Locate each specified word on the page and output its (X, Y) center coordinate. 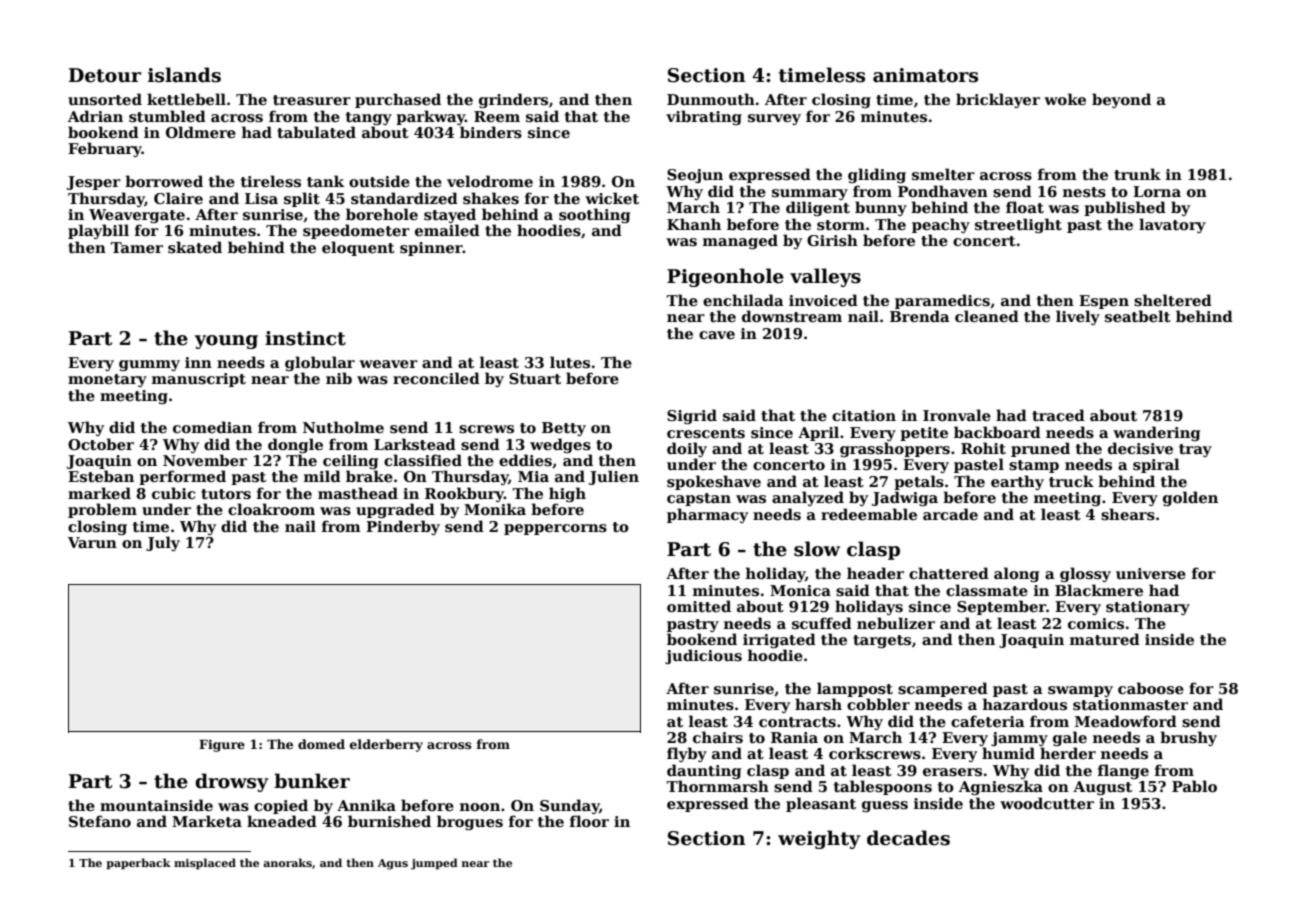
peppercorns (555, 529)
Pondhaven (943, 191)
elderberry (386, 745)
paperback (138, 864)
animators (925, 75)
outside (379, 181)
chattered (949, 573)
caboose (1151, 688)
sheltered (1173, 300)
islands (184, 75)
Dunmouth (711, 99)
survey (774, 119)
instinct (305, 338)
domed (321, 744)
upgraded (395, 510)
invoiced (823, 300)
